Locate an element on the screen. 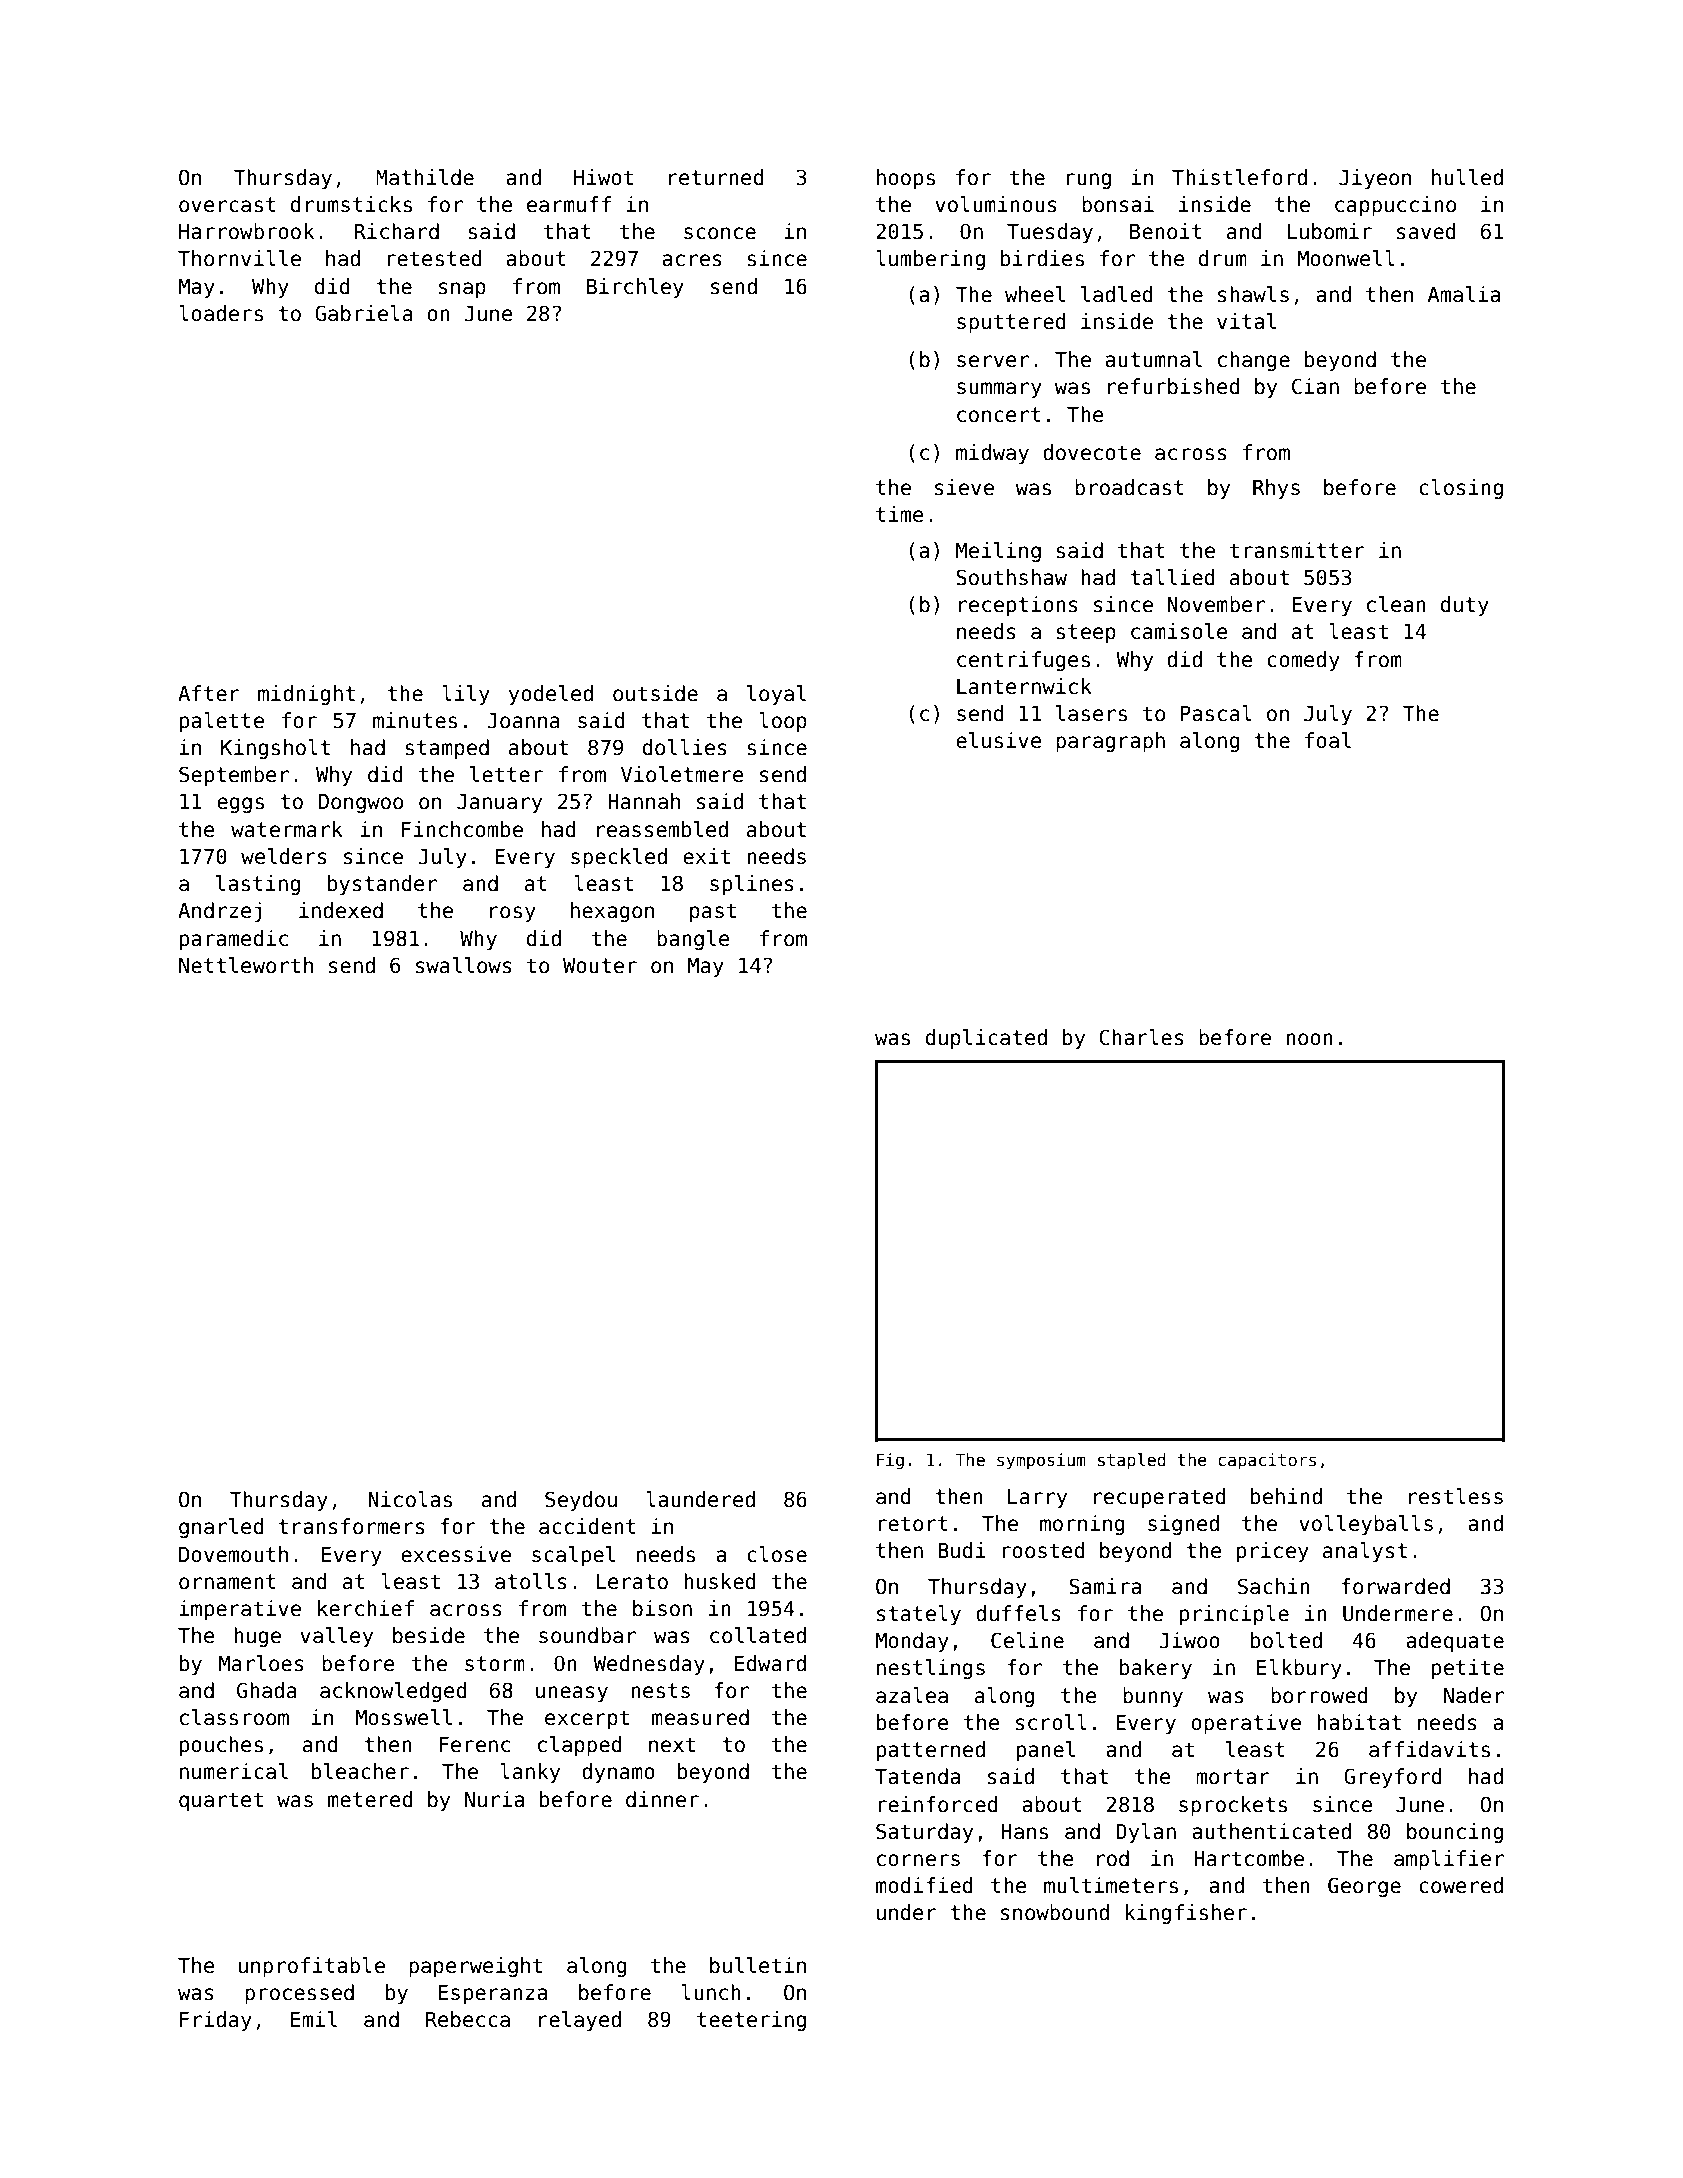 This screenshot has height=2178, width=1683. voluminous is located at coordinates (996, 204).
